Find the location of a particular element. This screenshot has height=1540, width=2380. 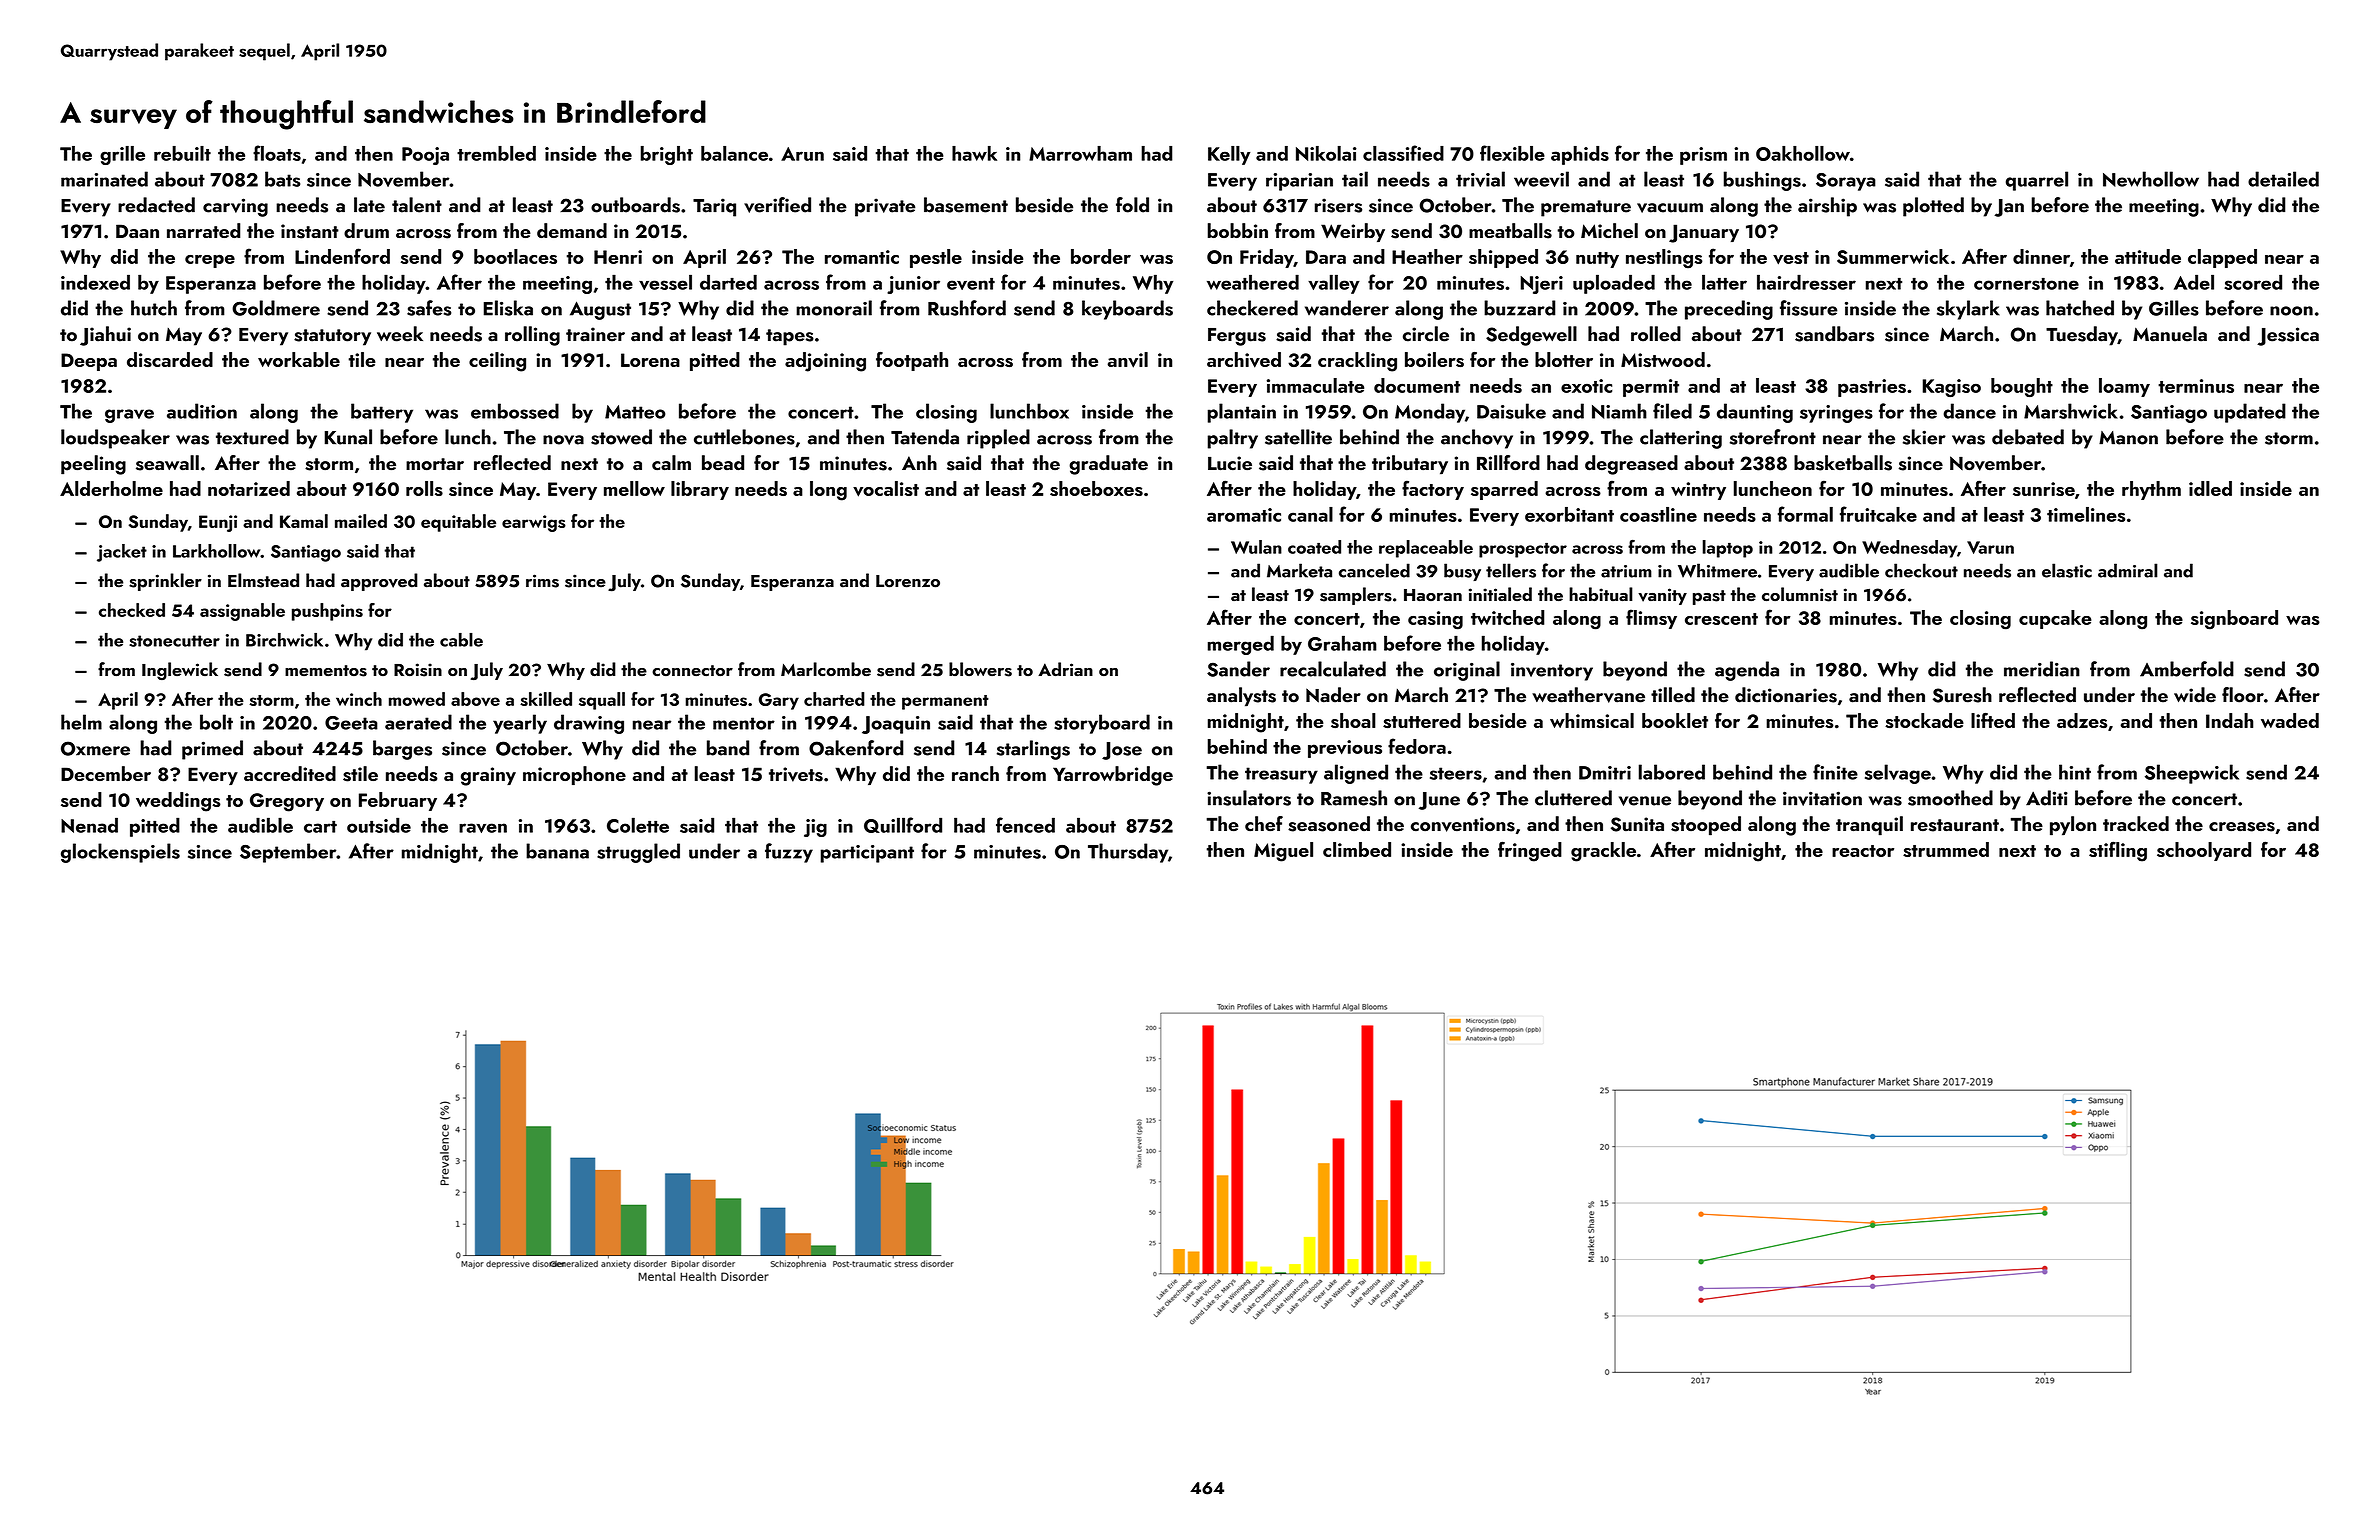

adzes is located at coordinates (2082, 720).
